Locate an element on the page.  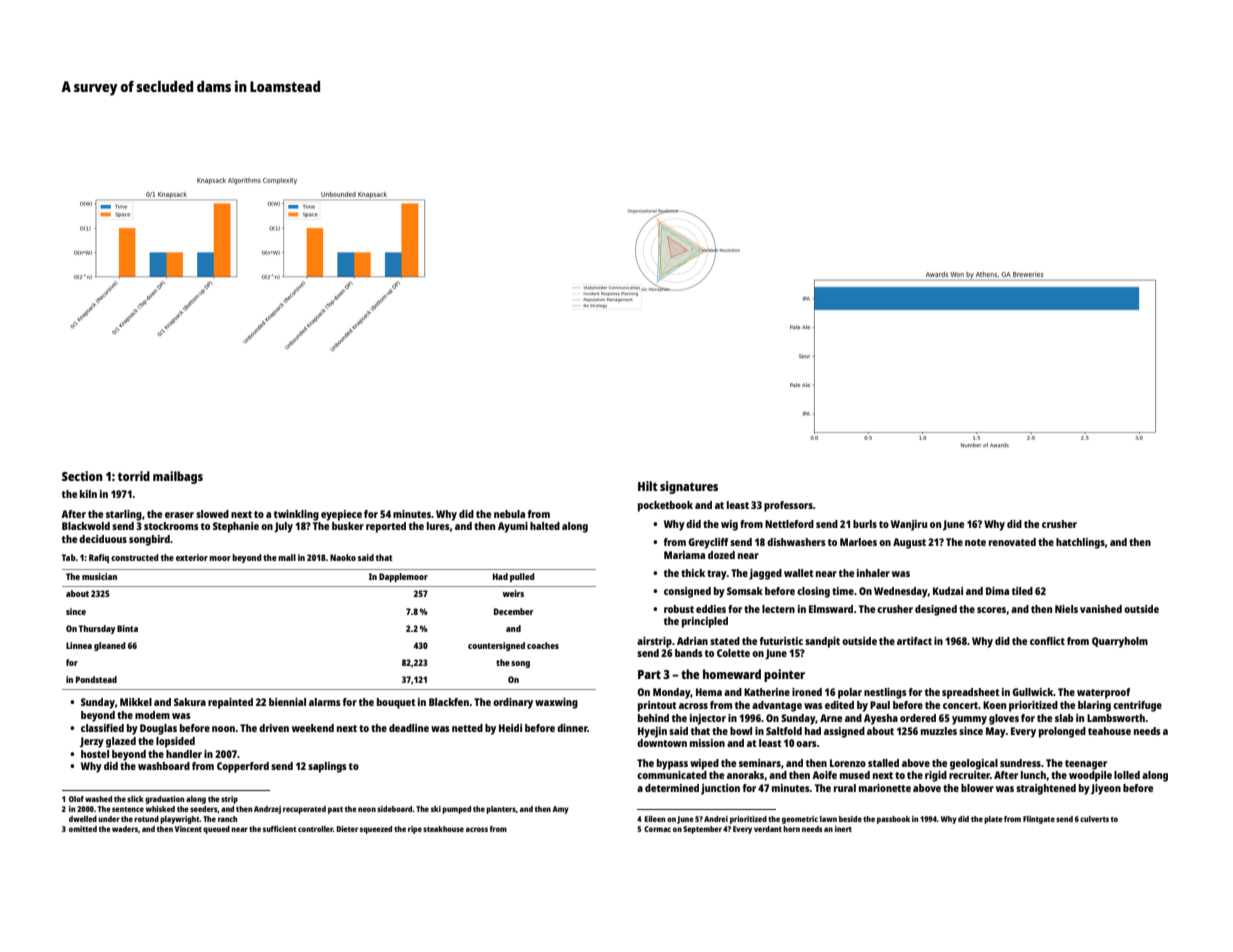
communicated is located at coordinates (672, 775).
